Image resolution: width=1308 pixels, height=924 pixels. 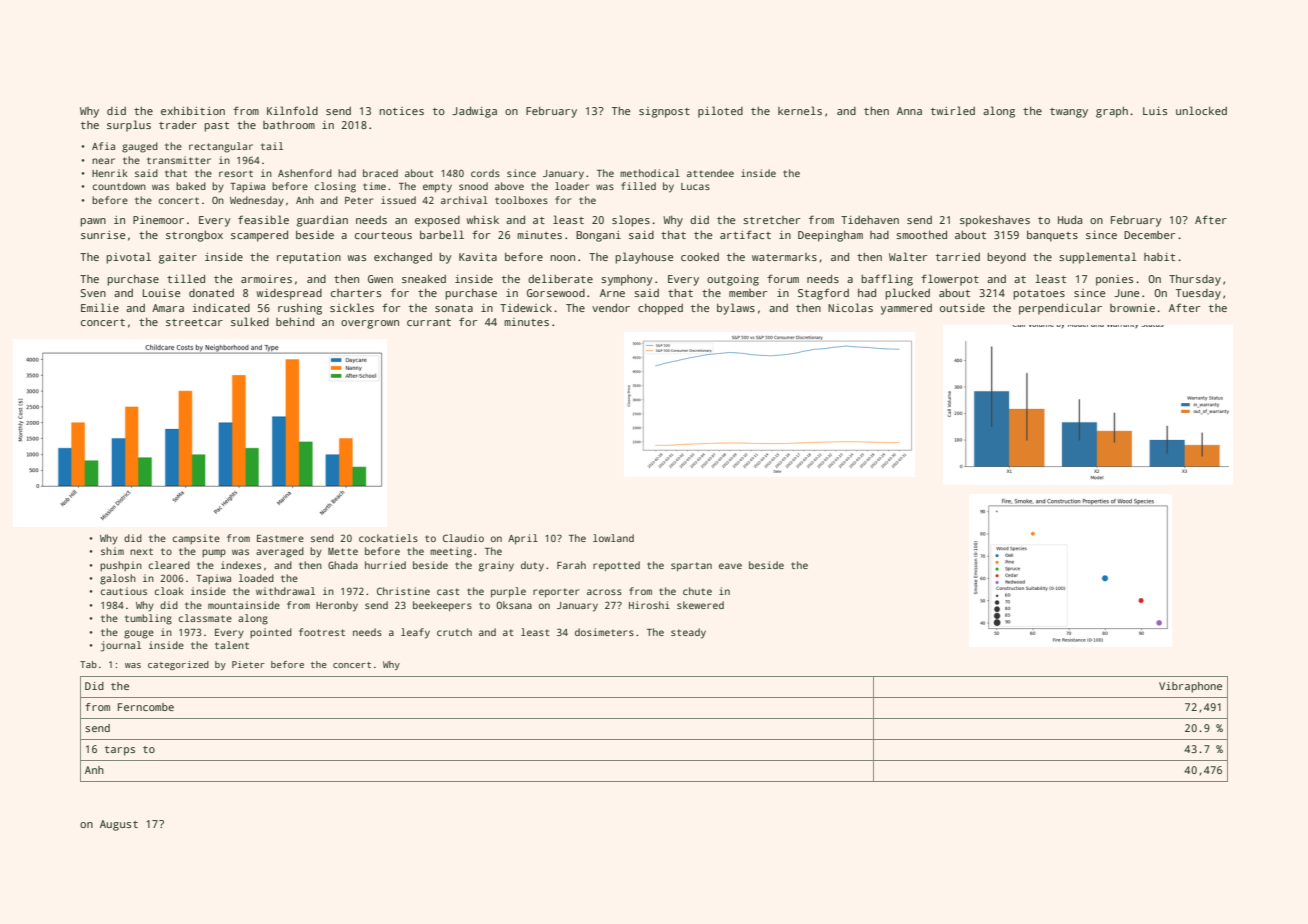 I want to click on Jadwiga, so click(x=474, y=112).
